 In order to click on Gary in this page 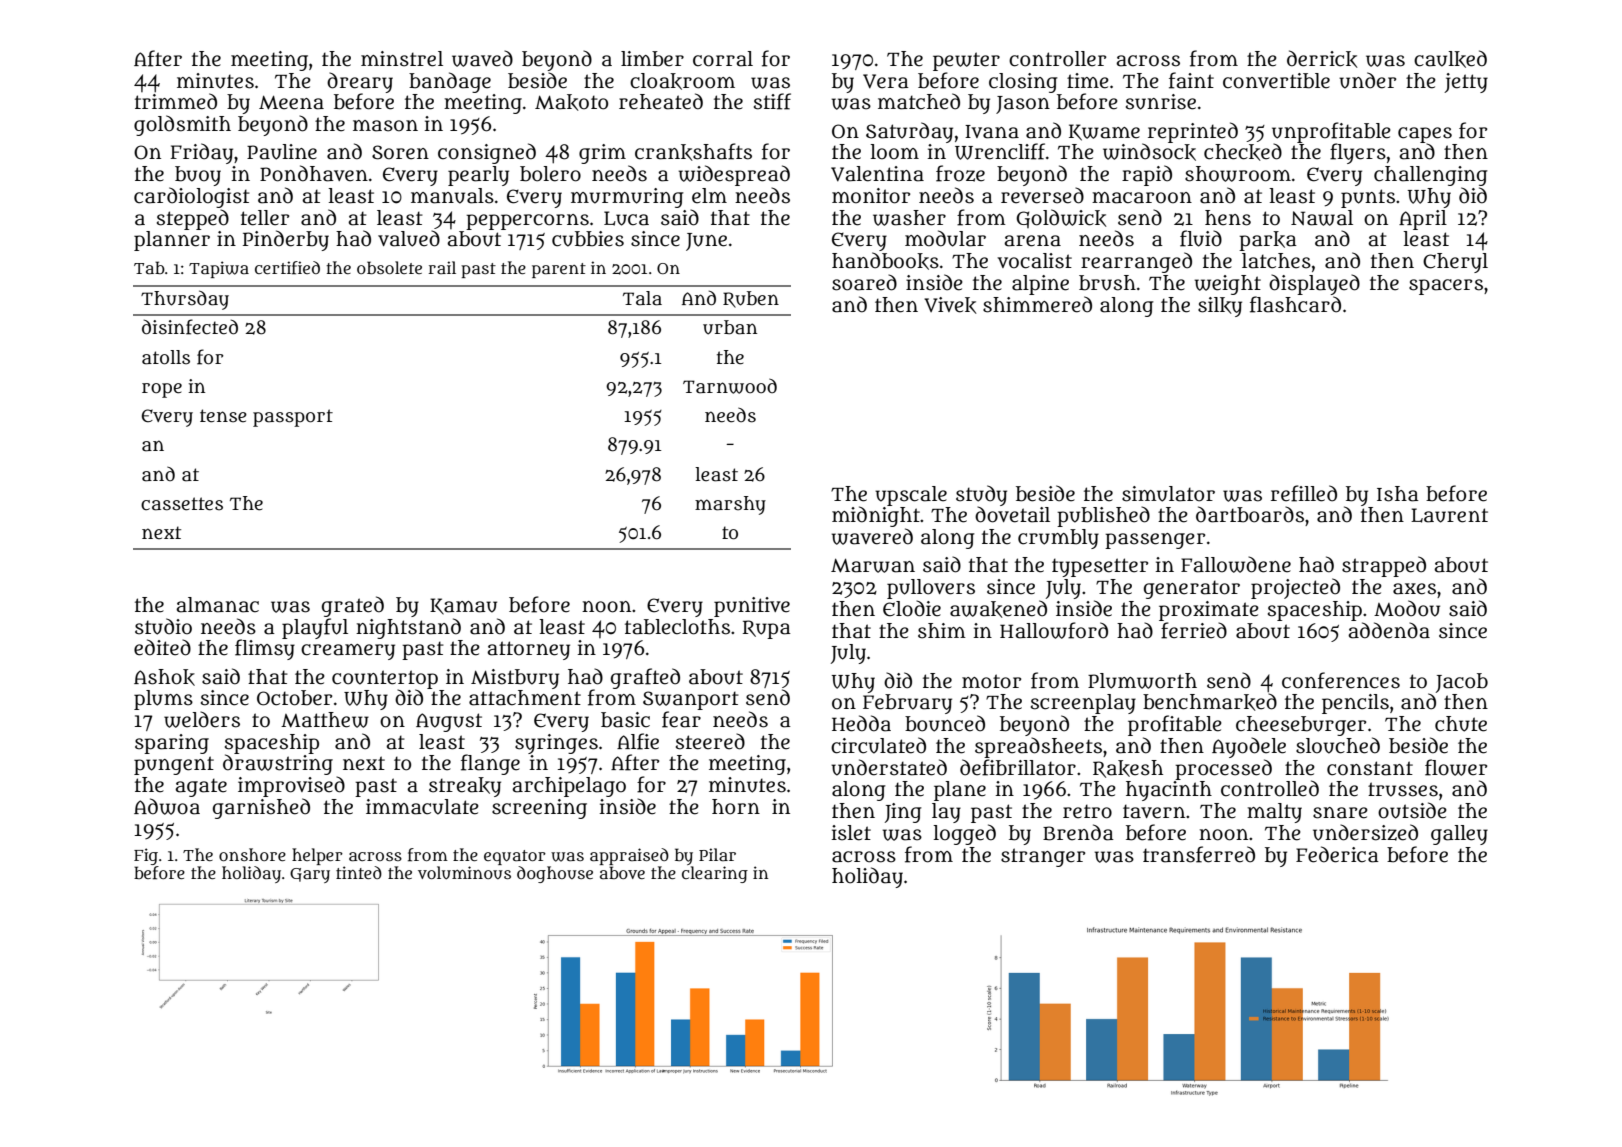, I will do `click(310, 875)`.
